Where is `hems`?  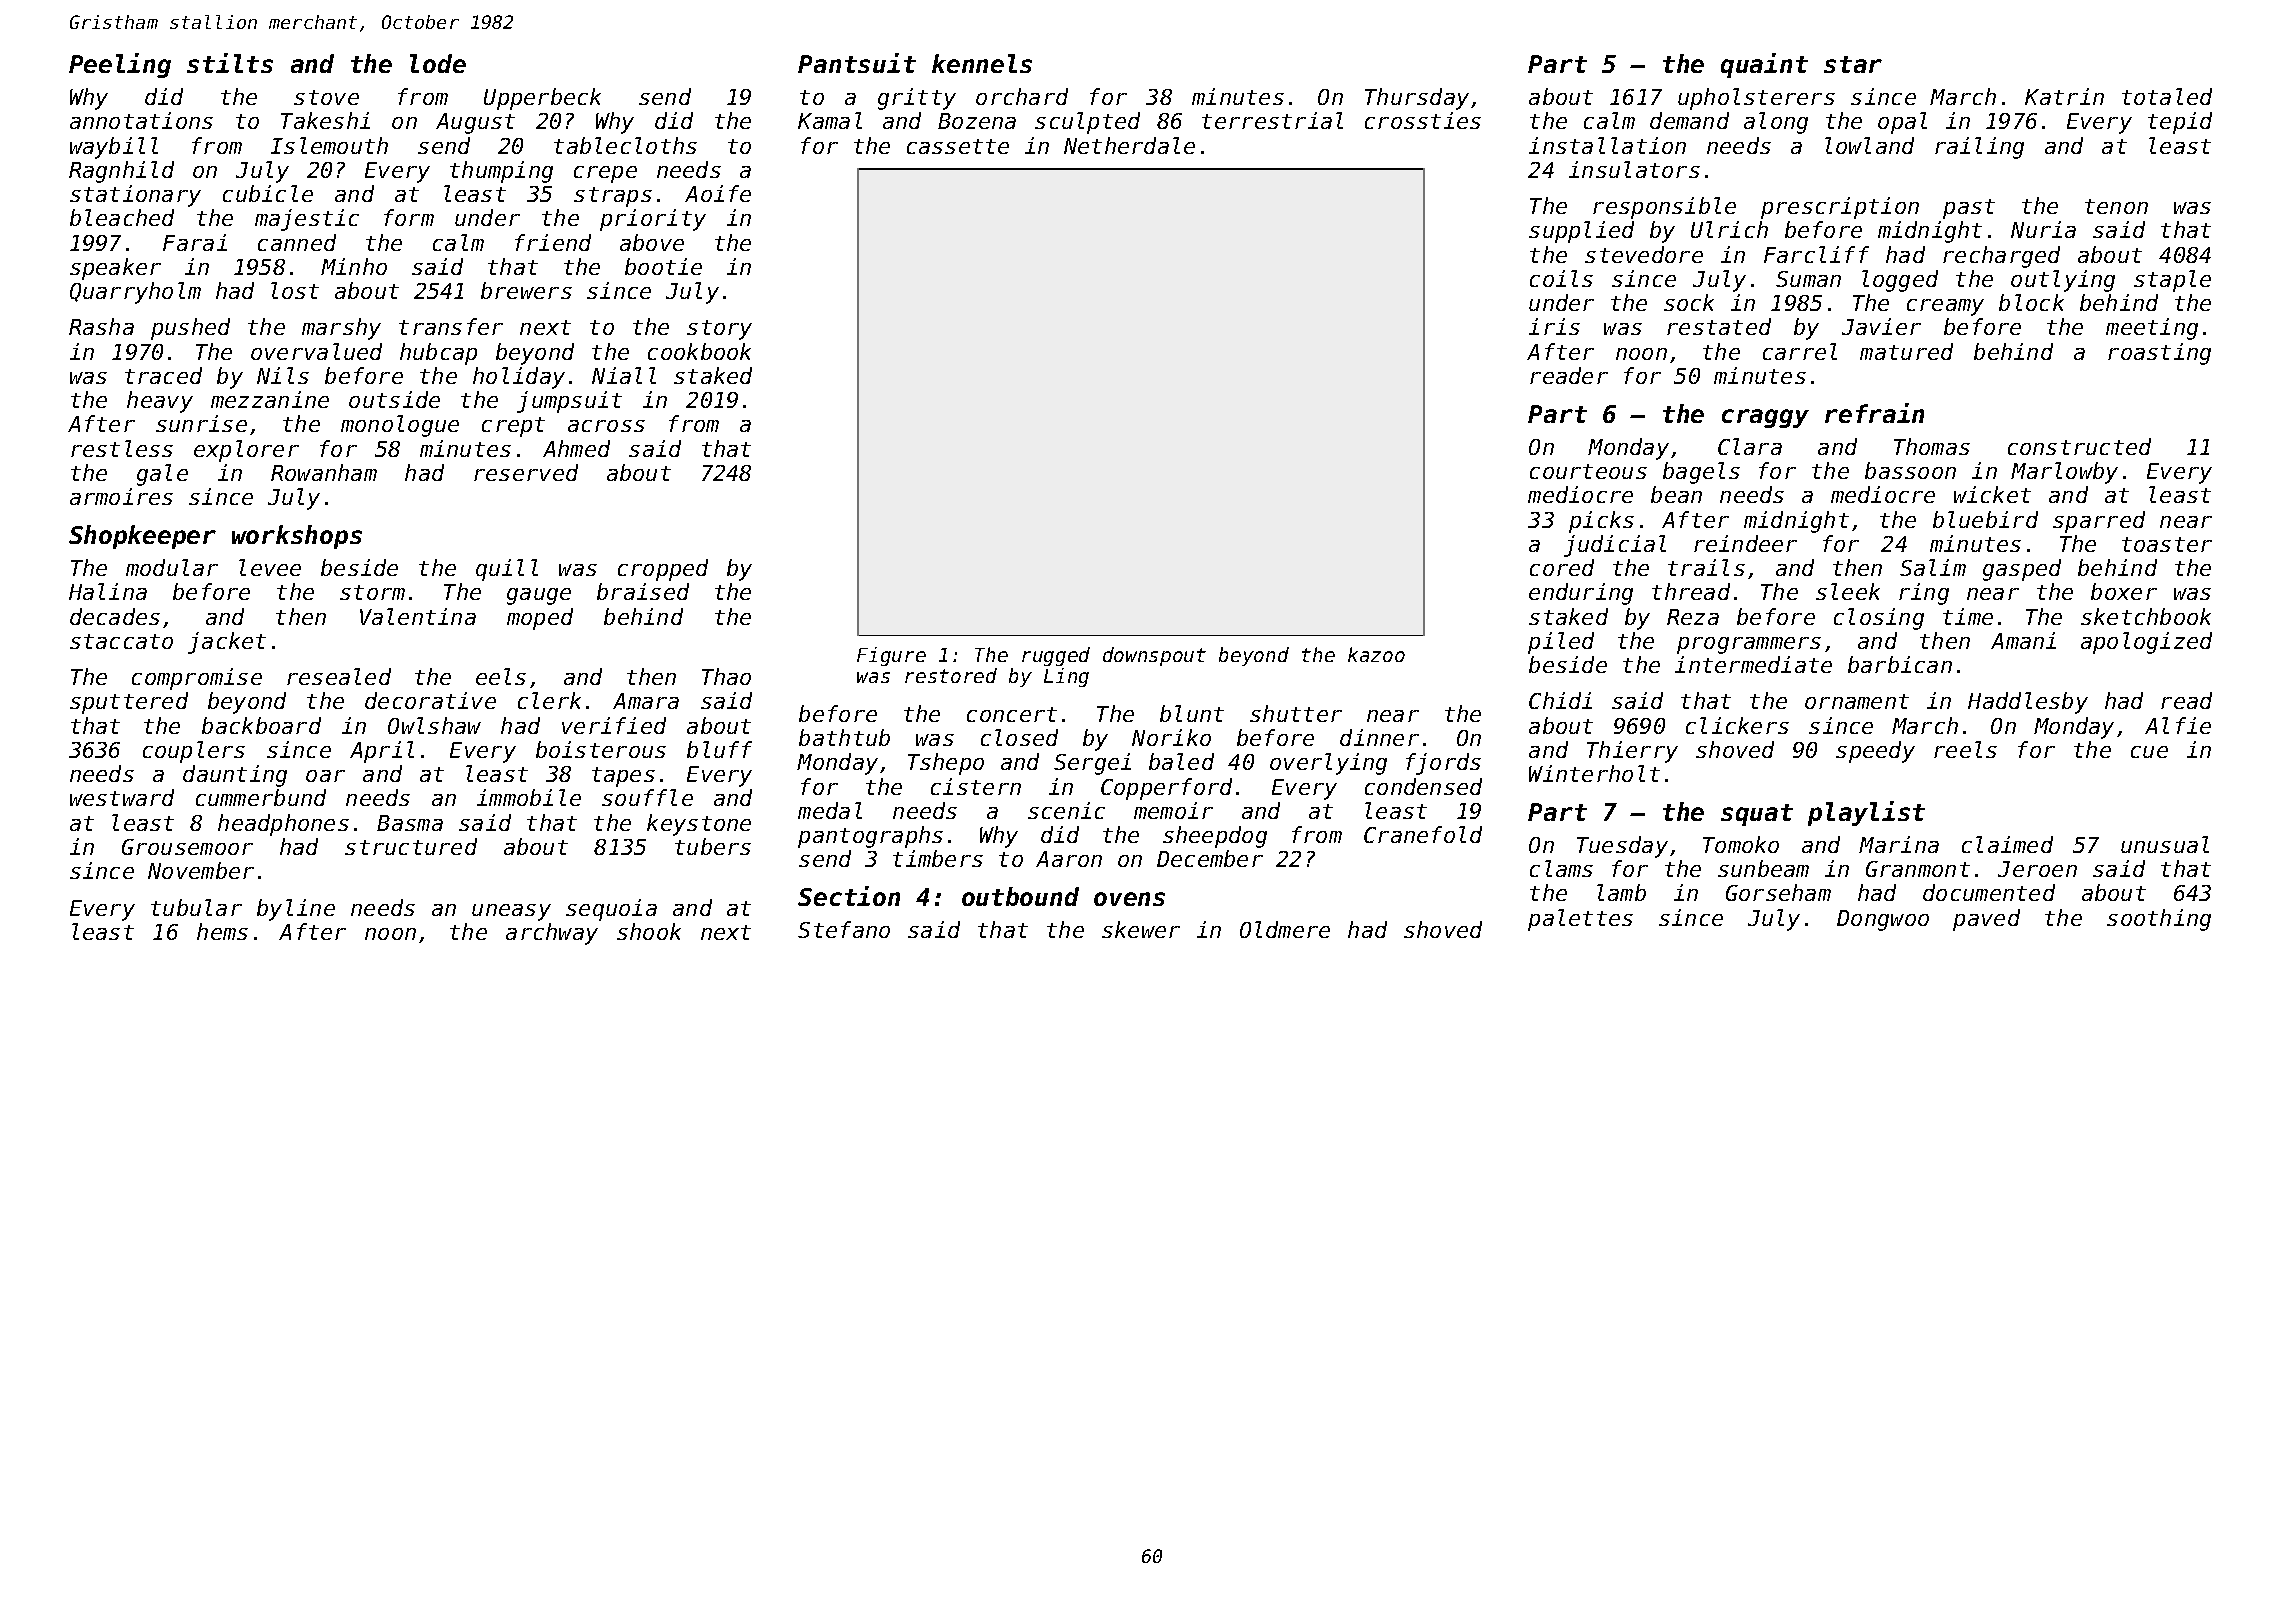 hems is located at coordinates (222, 931).
